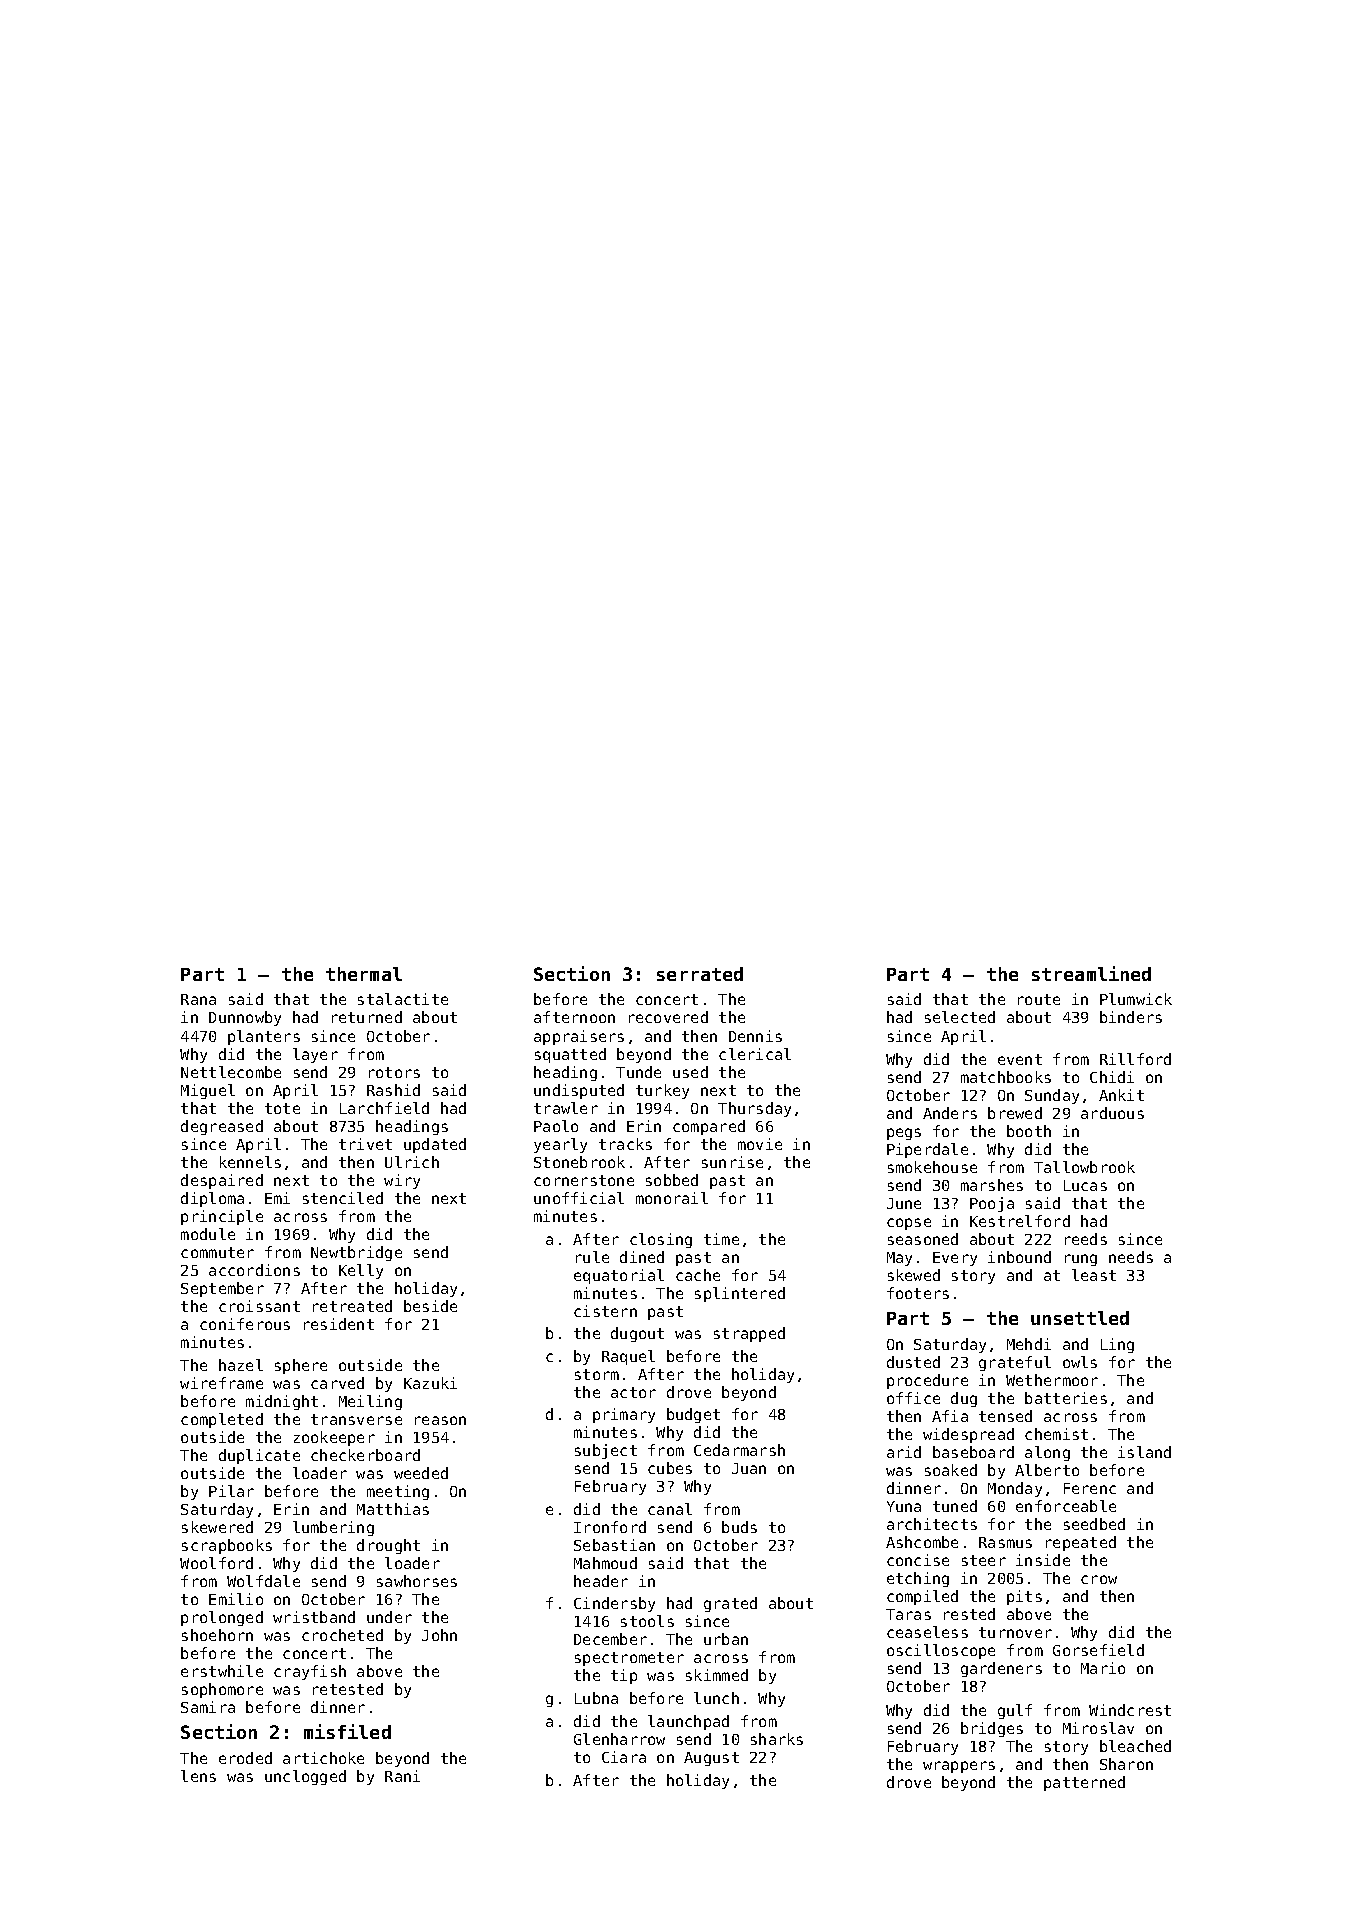  What do you see at coordinates (398, 1492) in the screenshot?
I see `meeting` at bounding box center [398, 1492].
